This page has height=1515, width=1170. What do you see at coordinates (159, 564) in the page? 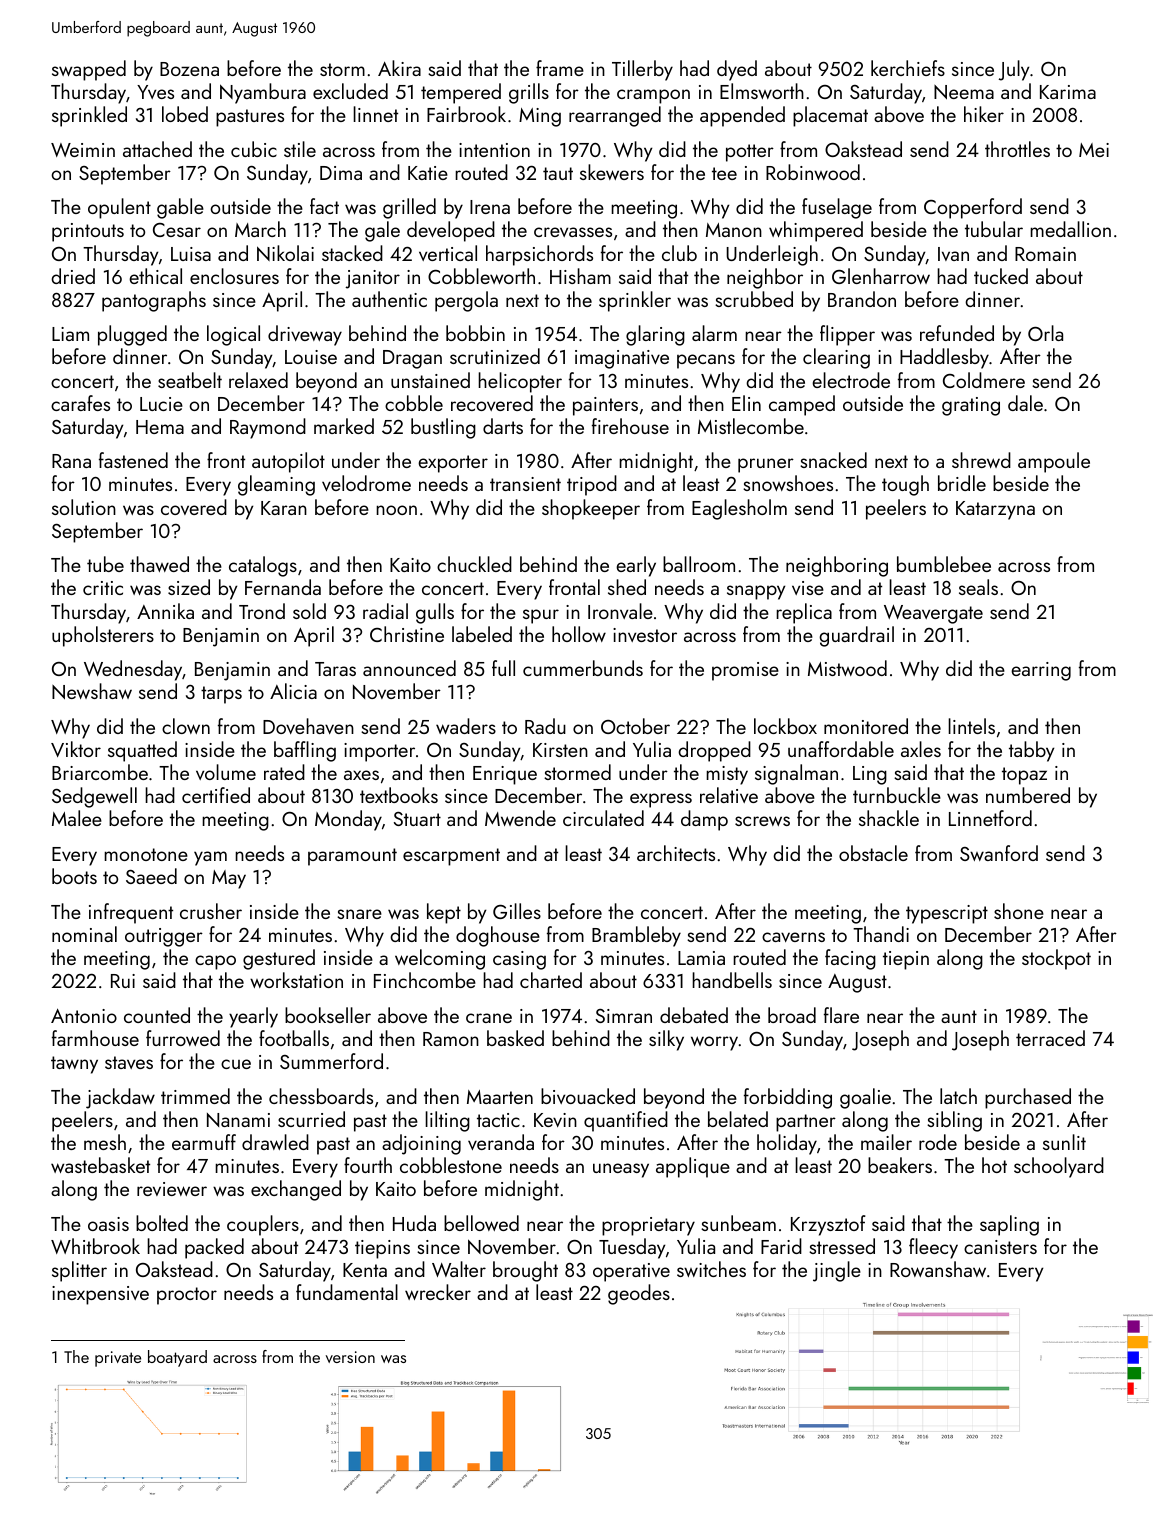
I see `thawed` at bounding box center [159, 564].
